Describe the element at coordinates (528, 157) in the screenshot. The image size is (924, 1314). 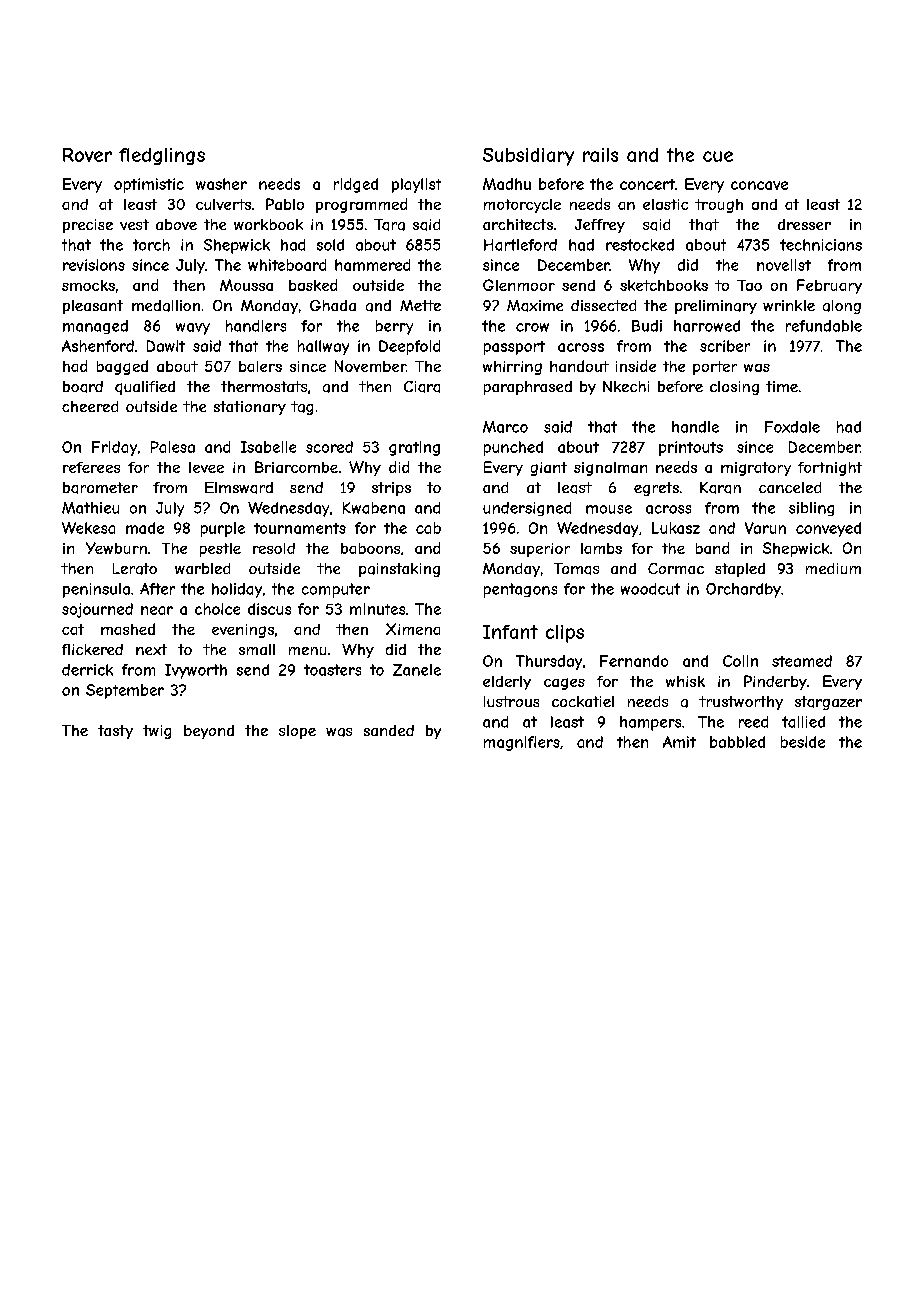
I see `Subsidiary` at that location.
